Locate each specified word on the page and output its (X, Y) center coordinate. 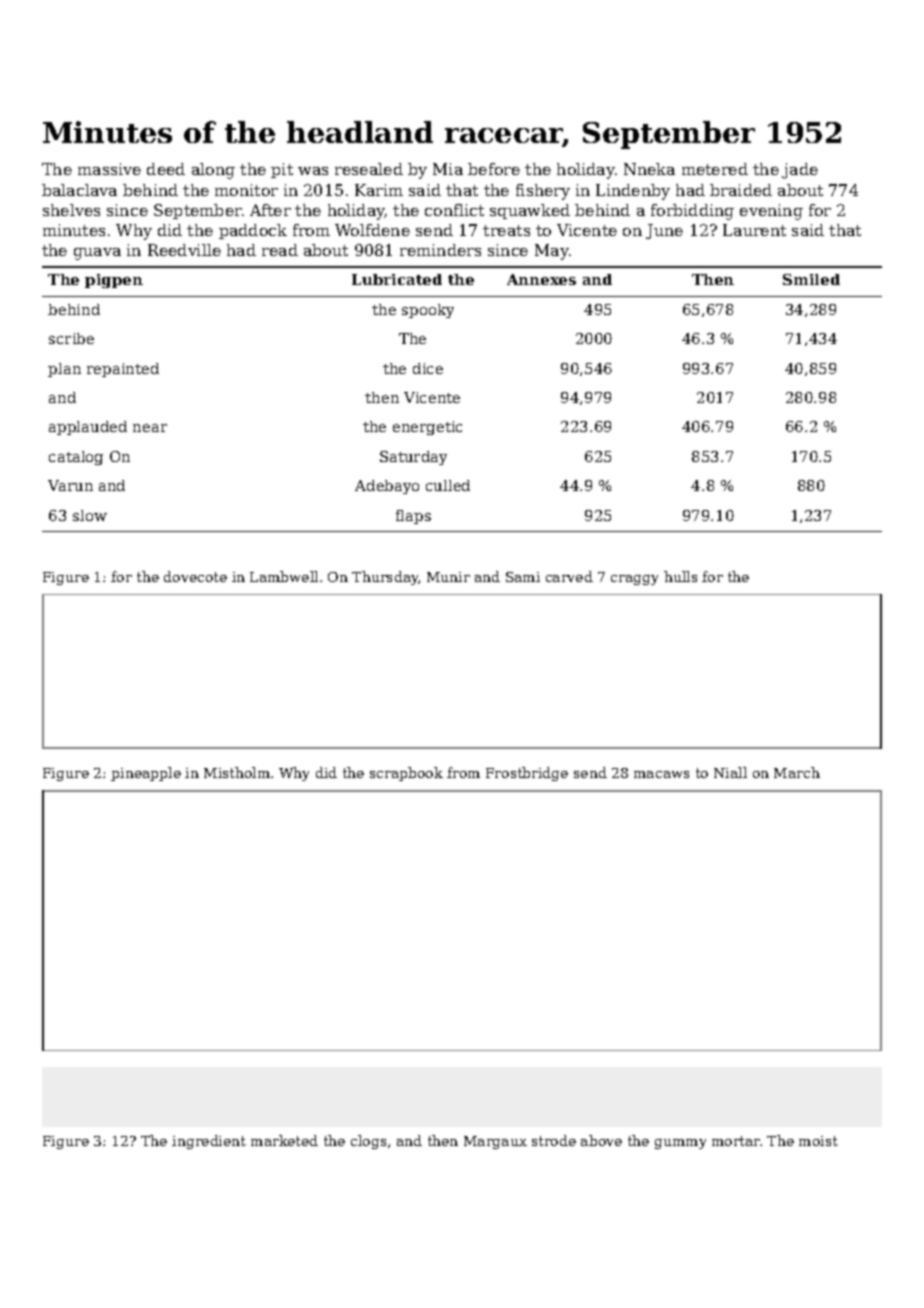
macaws (661, 774)
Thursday (385, 578)
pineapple (146, 774)
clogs (368, 1142)
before (494, 169)
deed (166, 169)
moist (818, 1141)
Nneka (649, 169)
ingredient (209, 1142)
